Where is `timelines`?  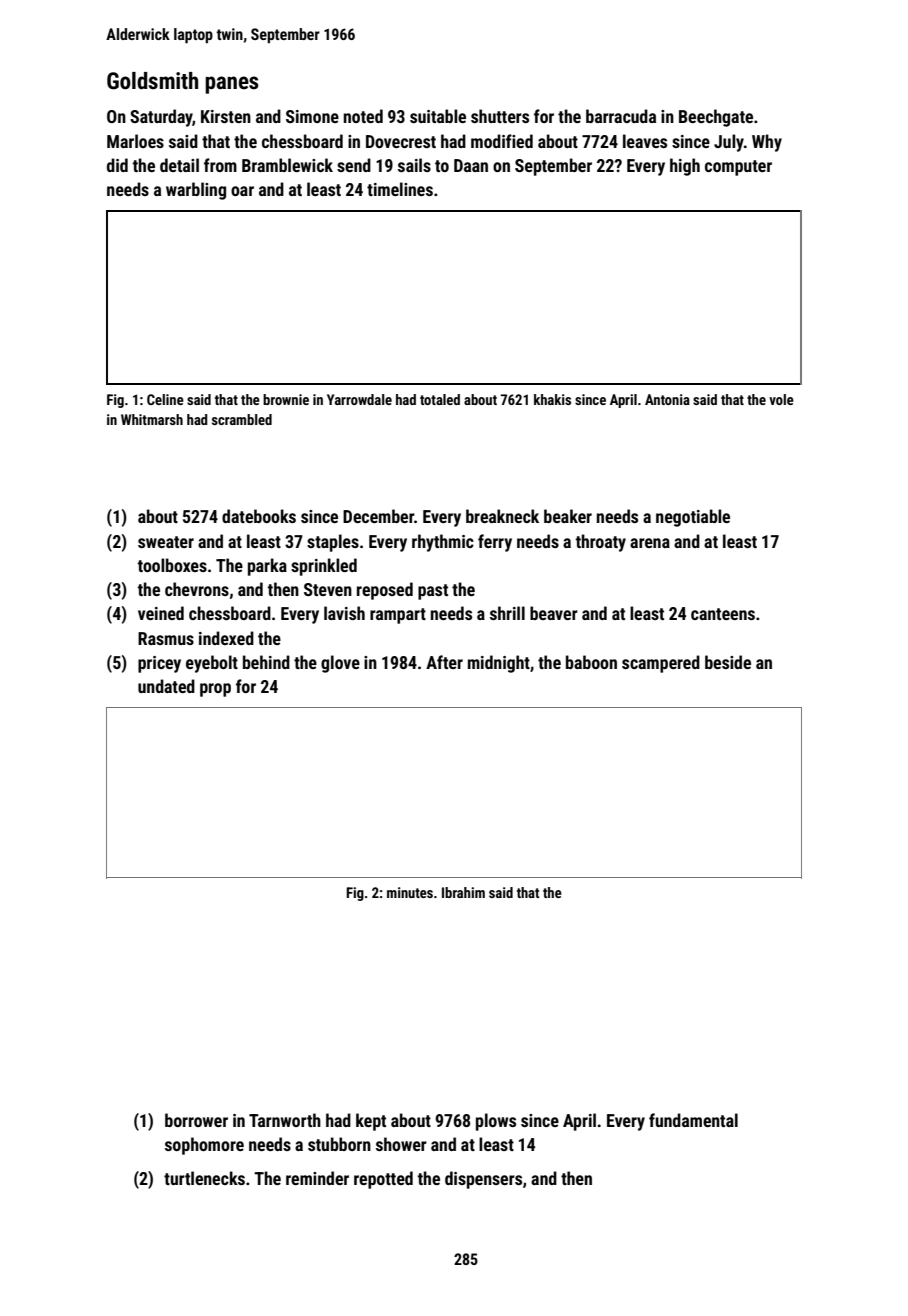 timelines is located at coordinates (400, 189).
